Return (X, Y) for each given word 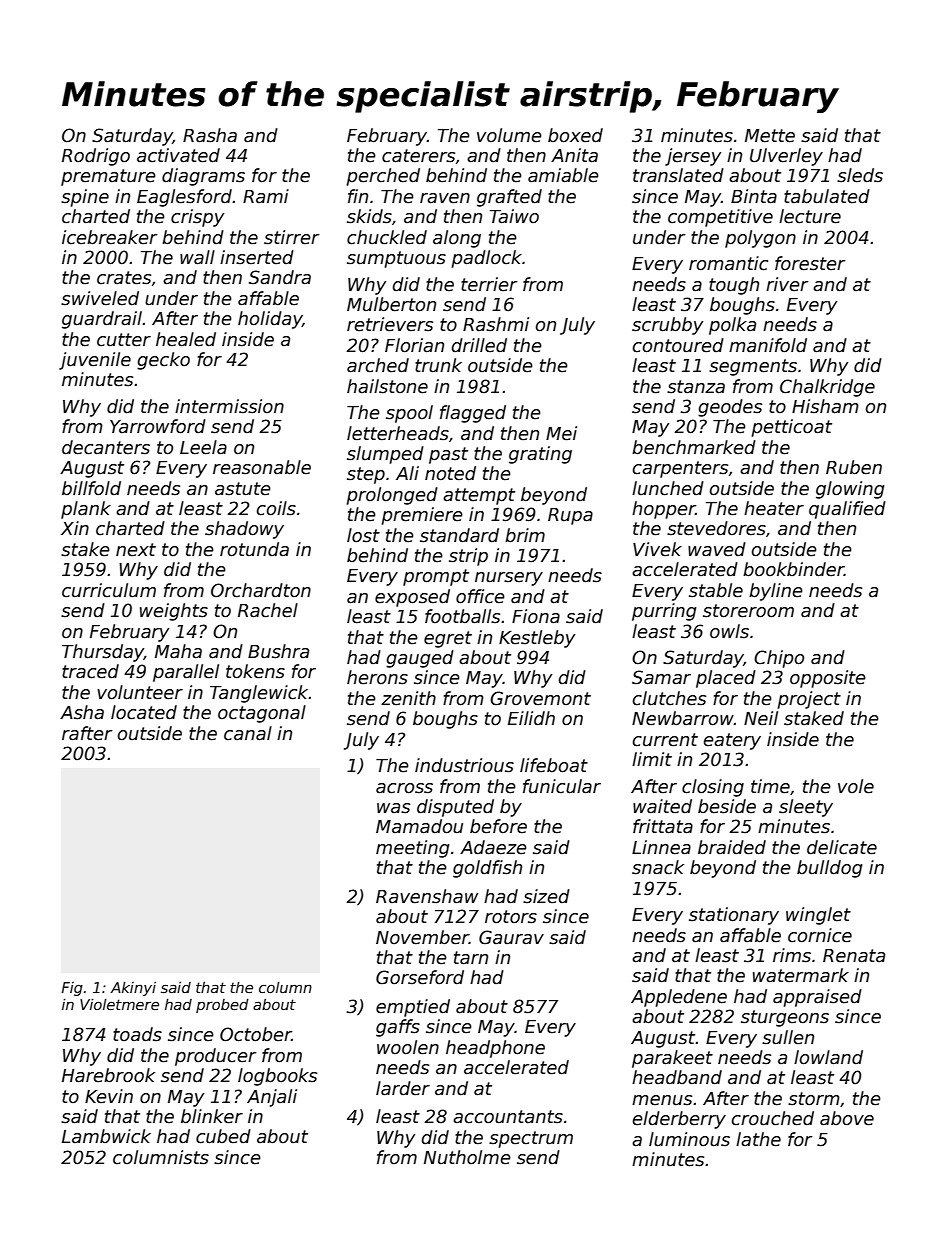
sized (546, 896)
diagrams (203, 177)
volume (509, 135)
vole (856, 786)
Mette (770, 136)
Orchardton (261, 590)
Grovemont (540, 698)
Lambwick (106, 1136)
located (144, 712)
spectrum (531, 1139)
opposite (828, 679)
